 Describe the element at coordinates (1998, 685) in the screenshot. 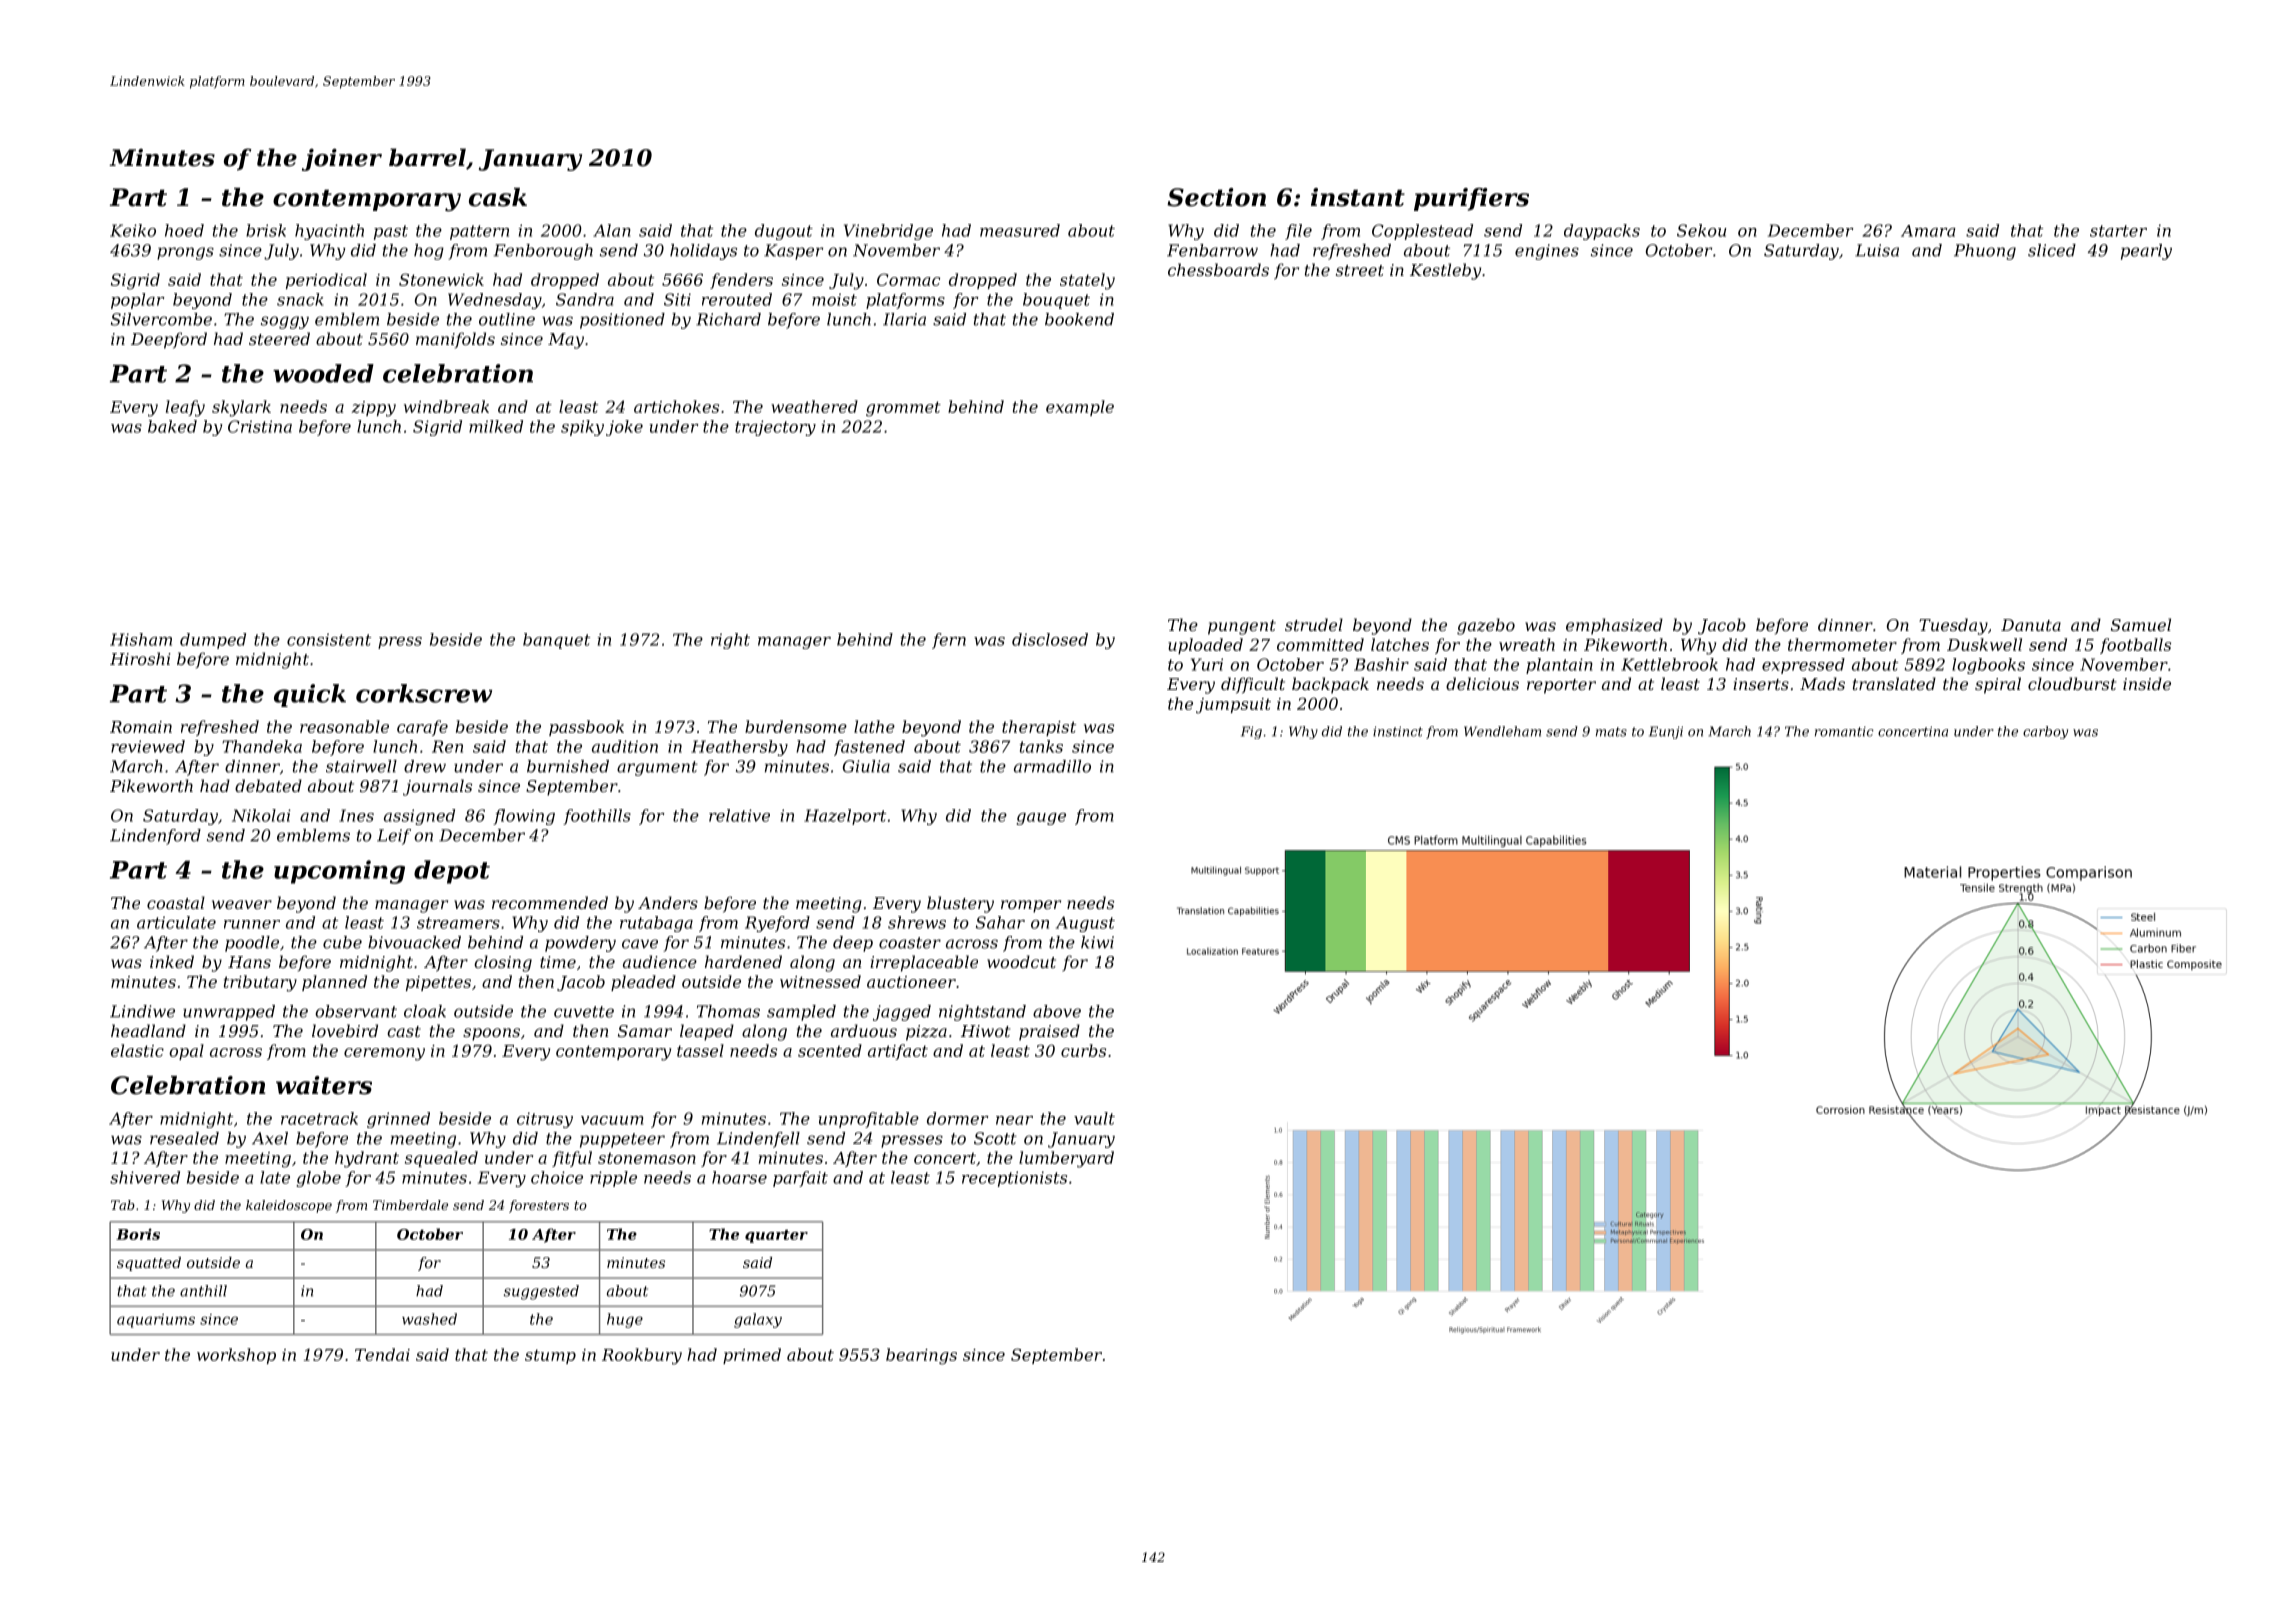

I see `spiral` at that location.
